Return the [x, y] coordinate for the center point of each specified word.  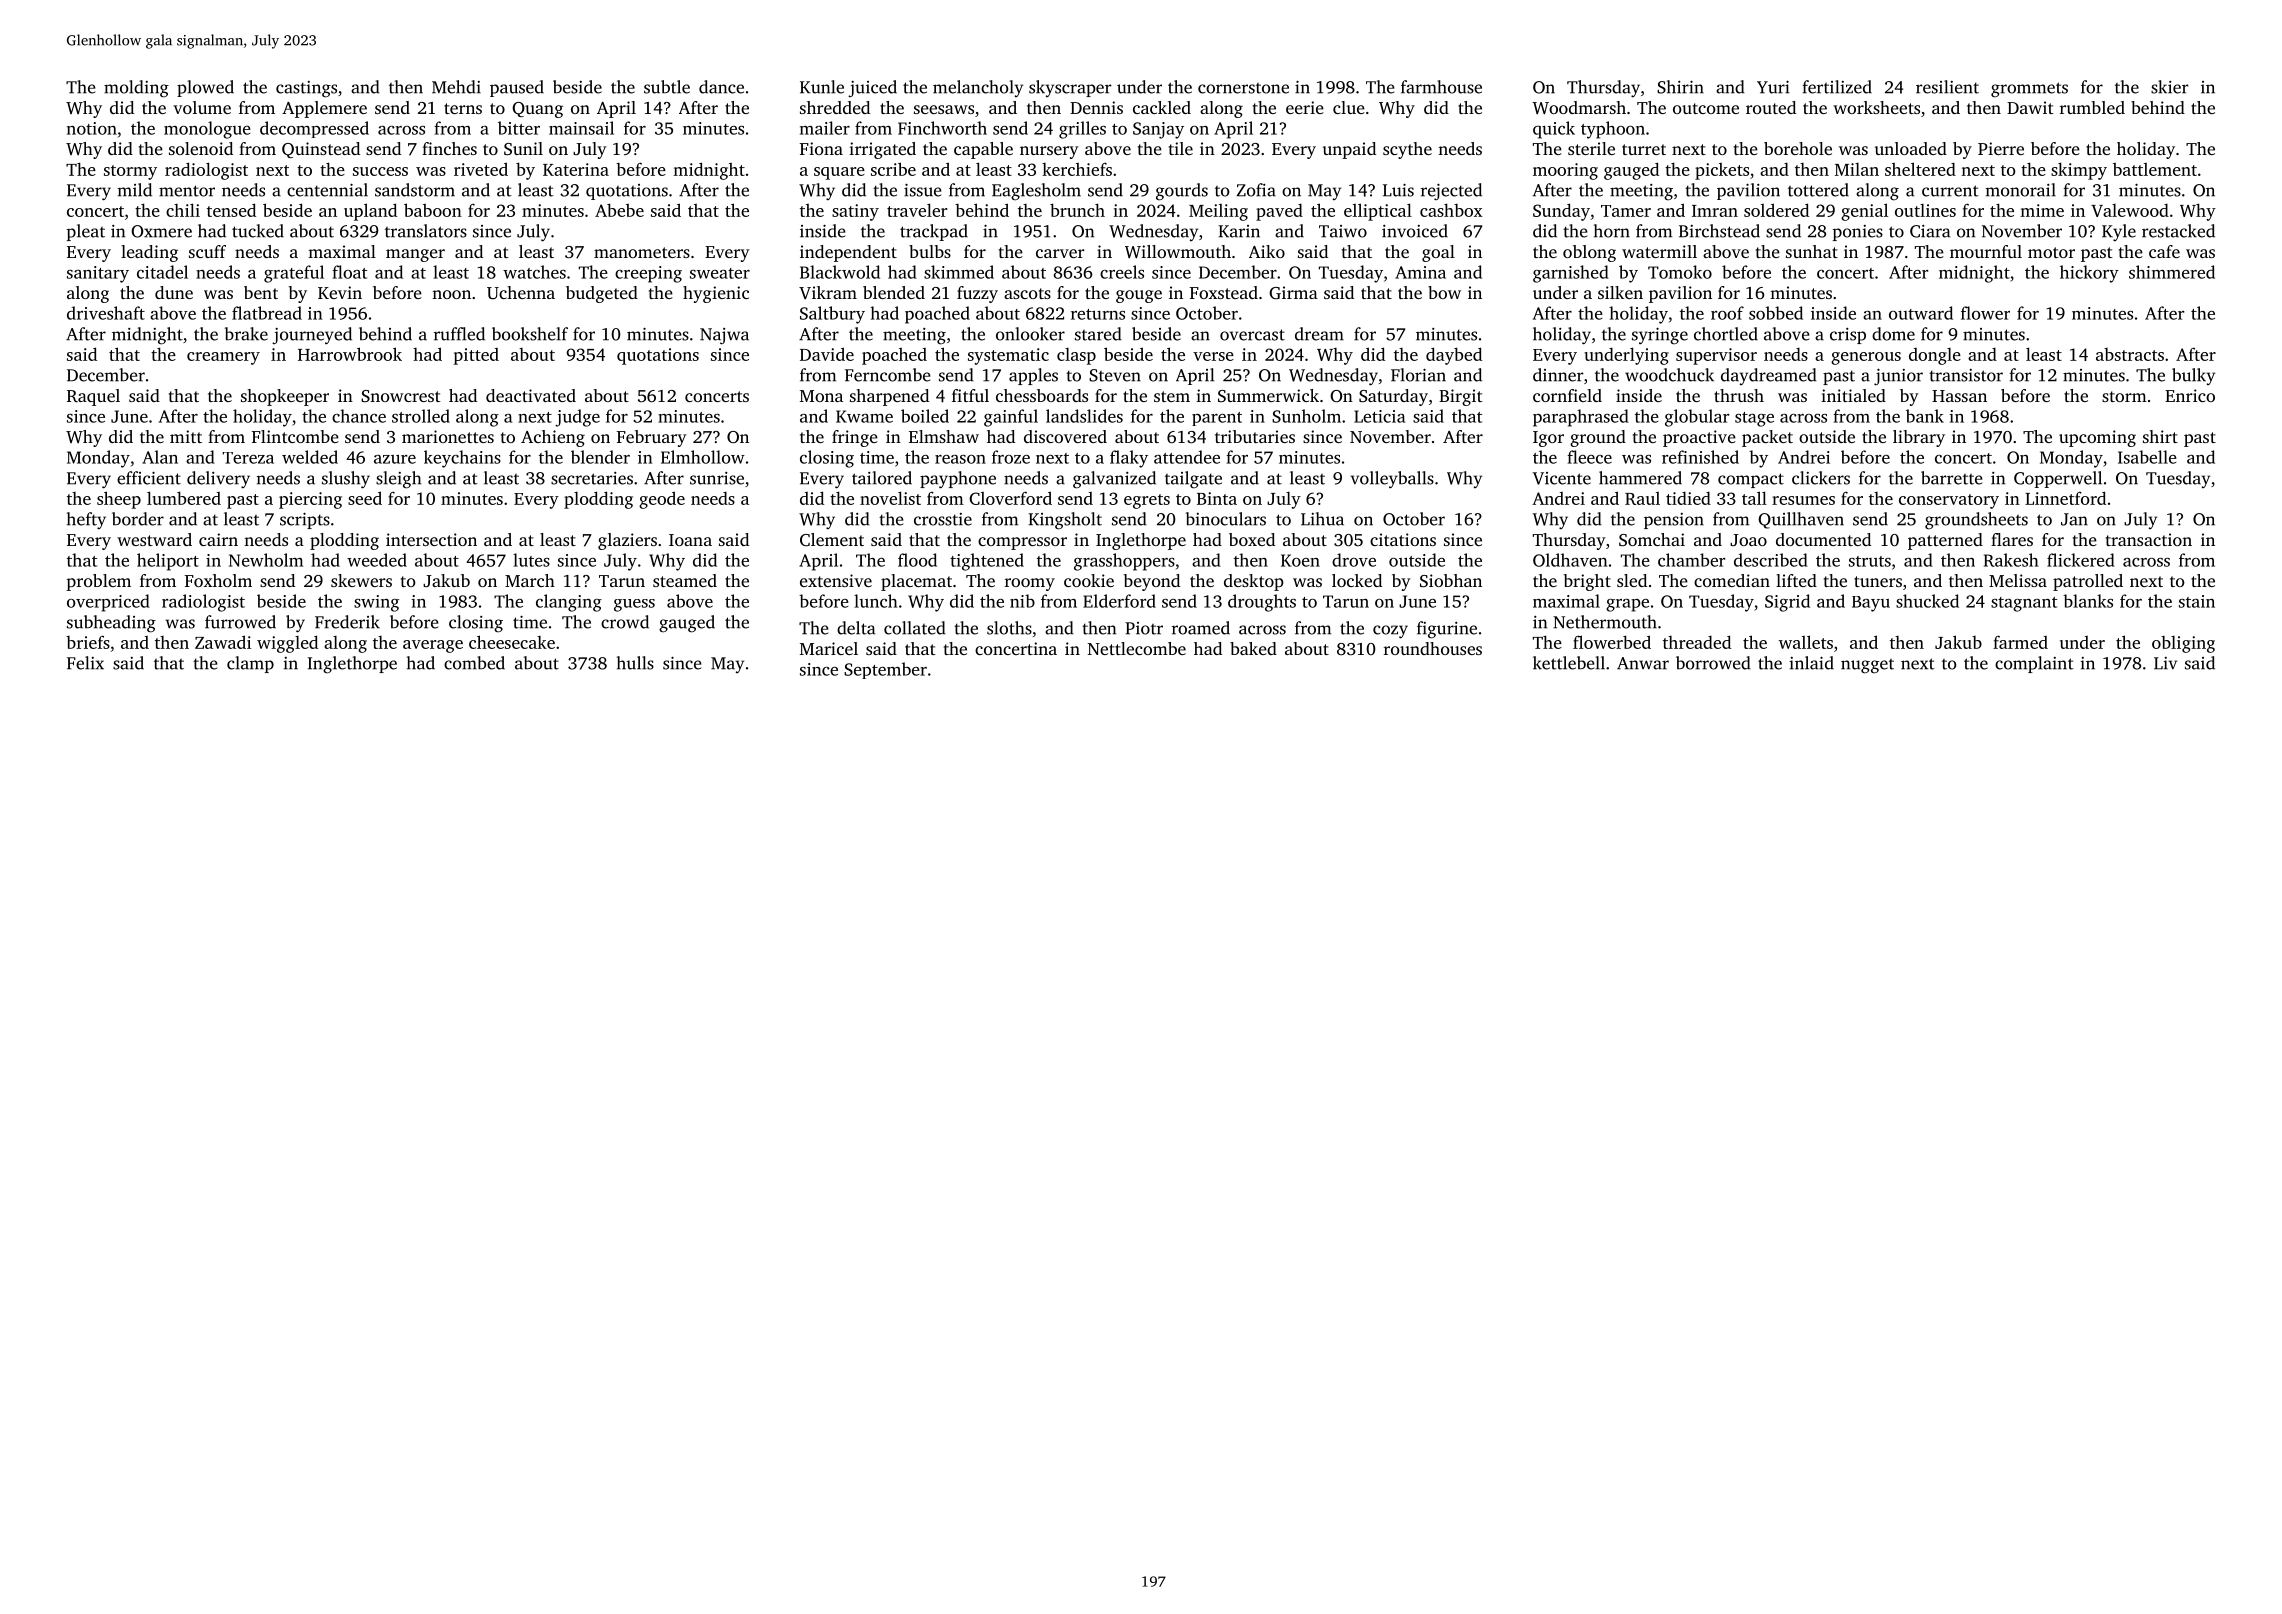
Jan [2074, 519]
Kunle [822, 87]
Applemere [324, 109]
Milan [1857, 169]
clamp [250, 664]
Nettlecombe [1137, 648]
